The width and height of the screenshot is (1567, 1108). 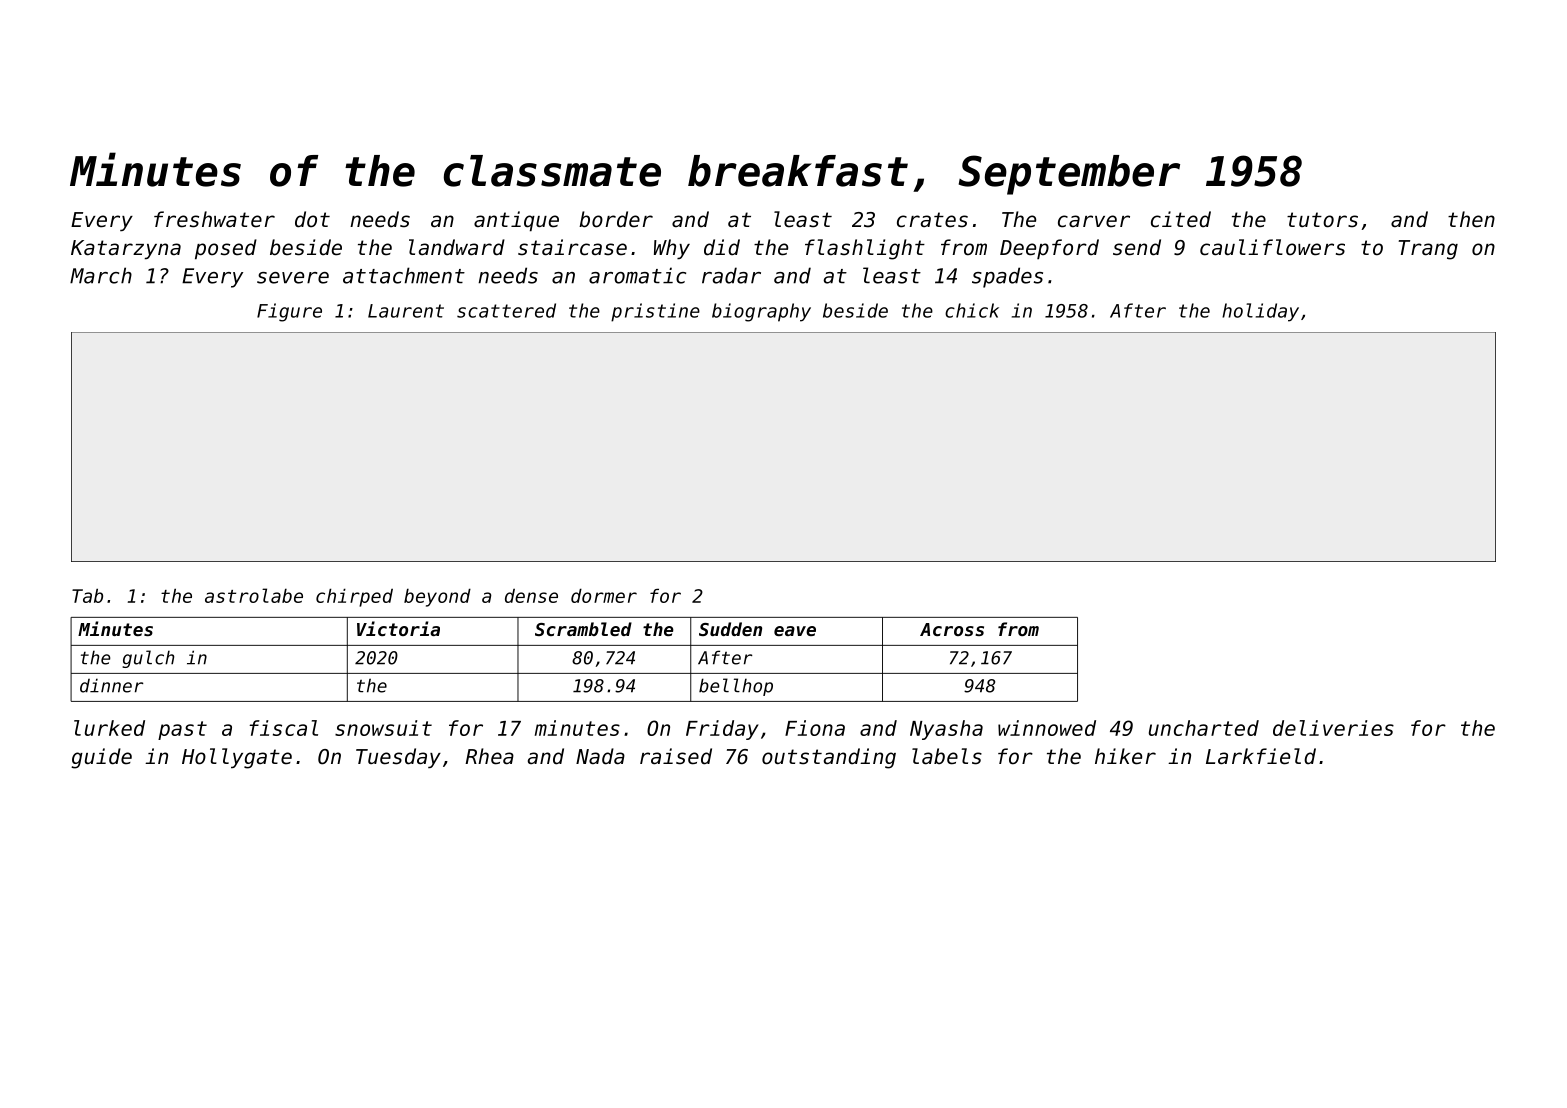 What do you see at coordinates (101, 275) in the screenshot?
I see `March` at bounding box center [101, 275].
